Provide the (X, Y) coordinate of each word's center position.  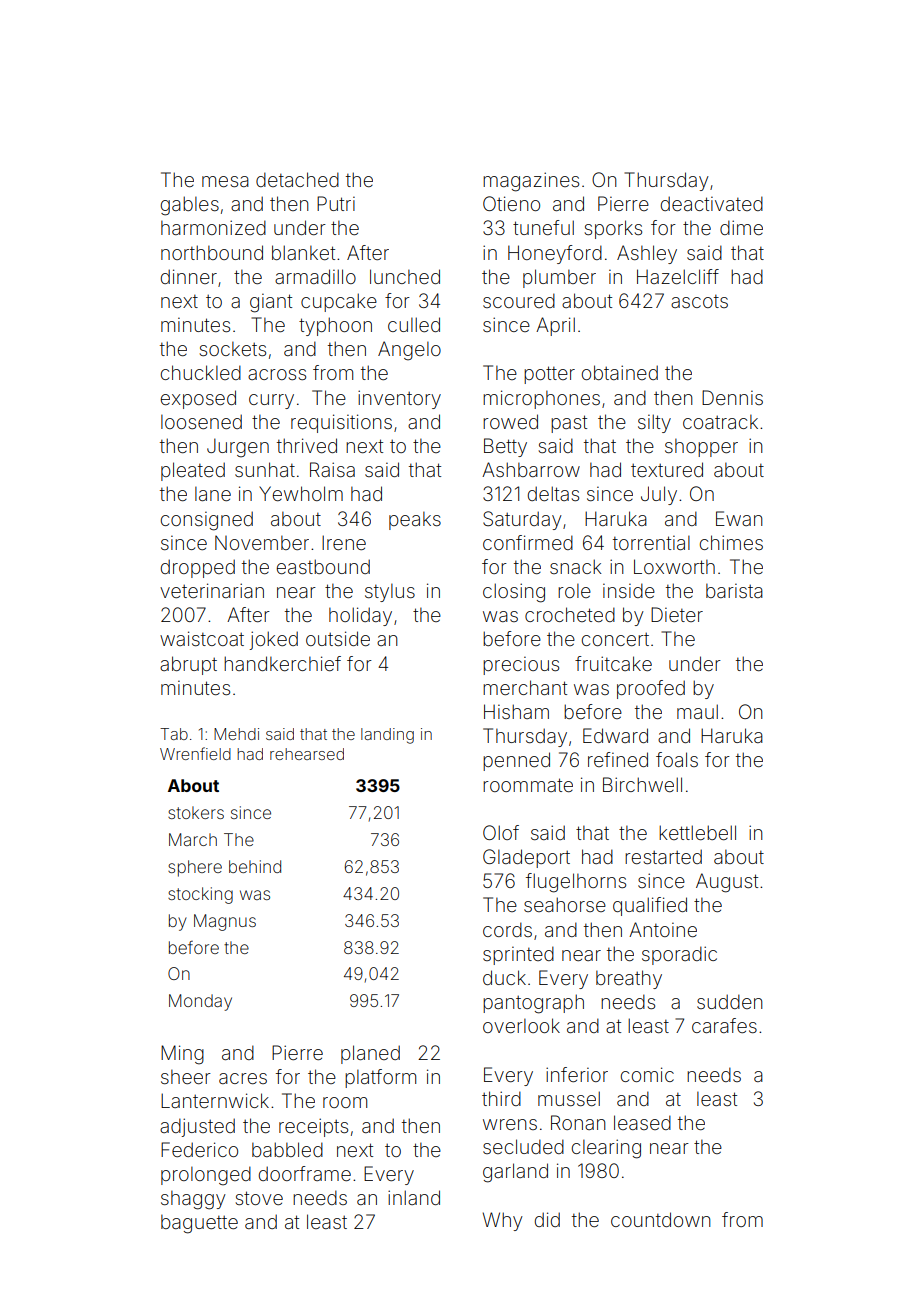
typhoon (335, 326)
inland (414, 1197)
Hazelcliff (678, 276)
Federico (199, 1149)
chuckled (201, 372)
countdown (661, 1219)
